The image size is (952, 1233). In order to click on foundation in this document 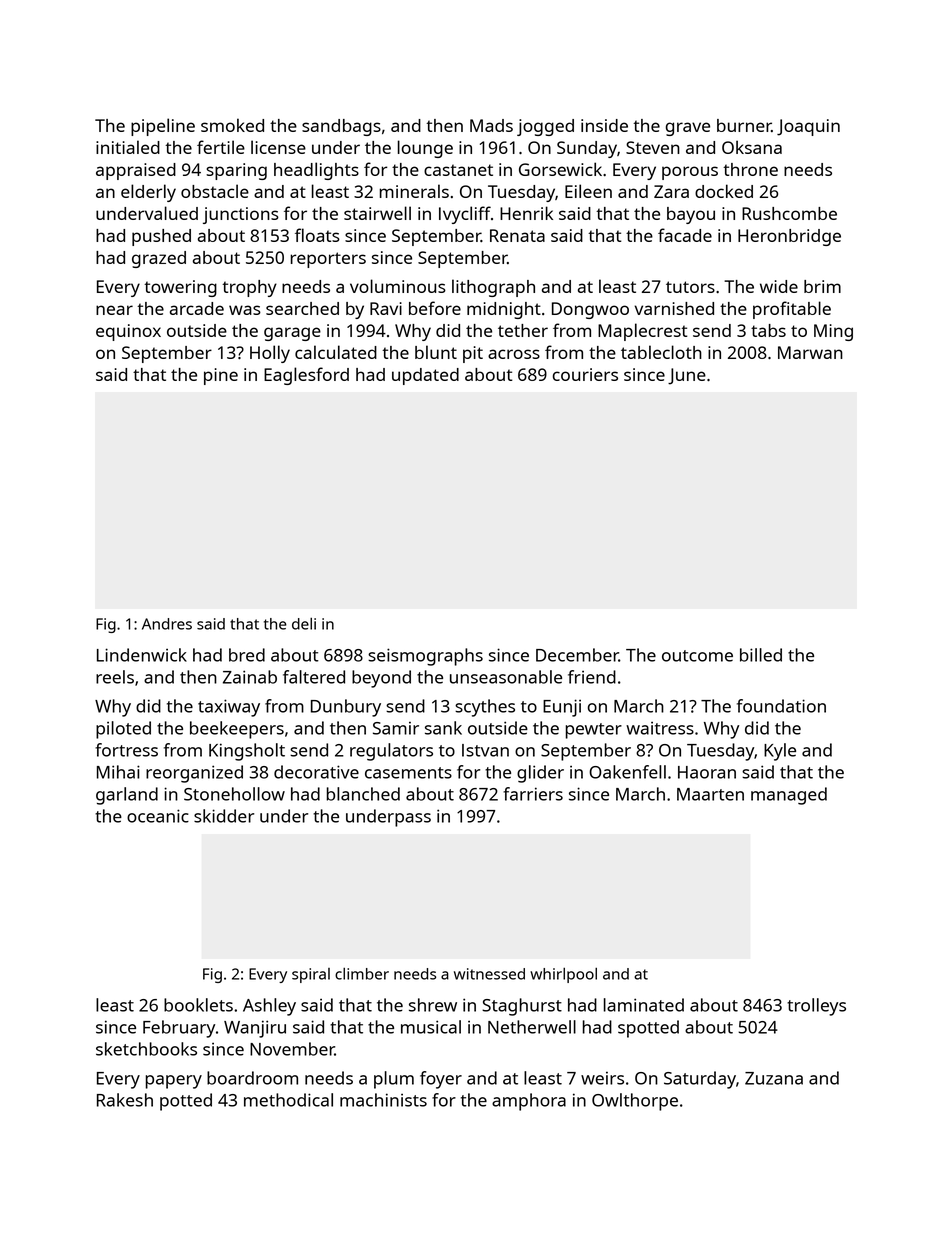, I will do `click(781, 706)`.
